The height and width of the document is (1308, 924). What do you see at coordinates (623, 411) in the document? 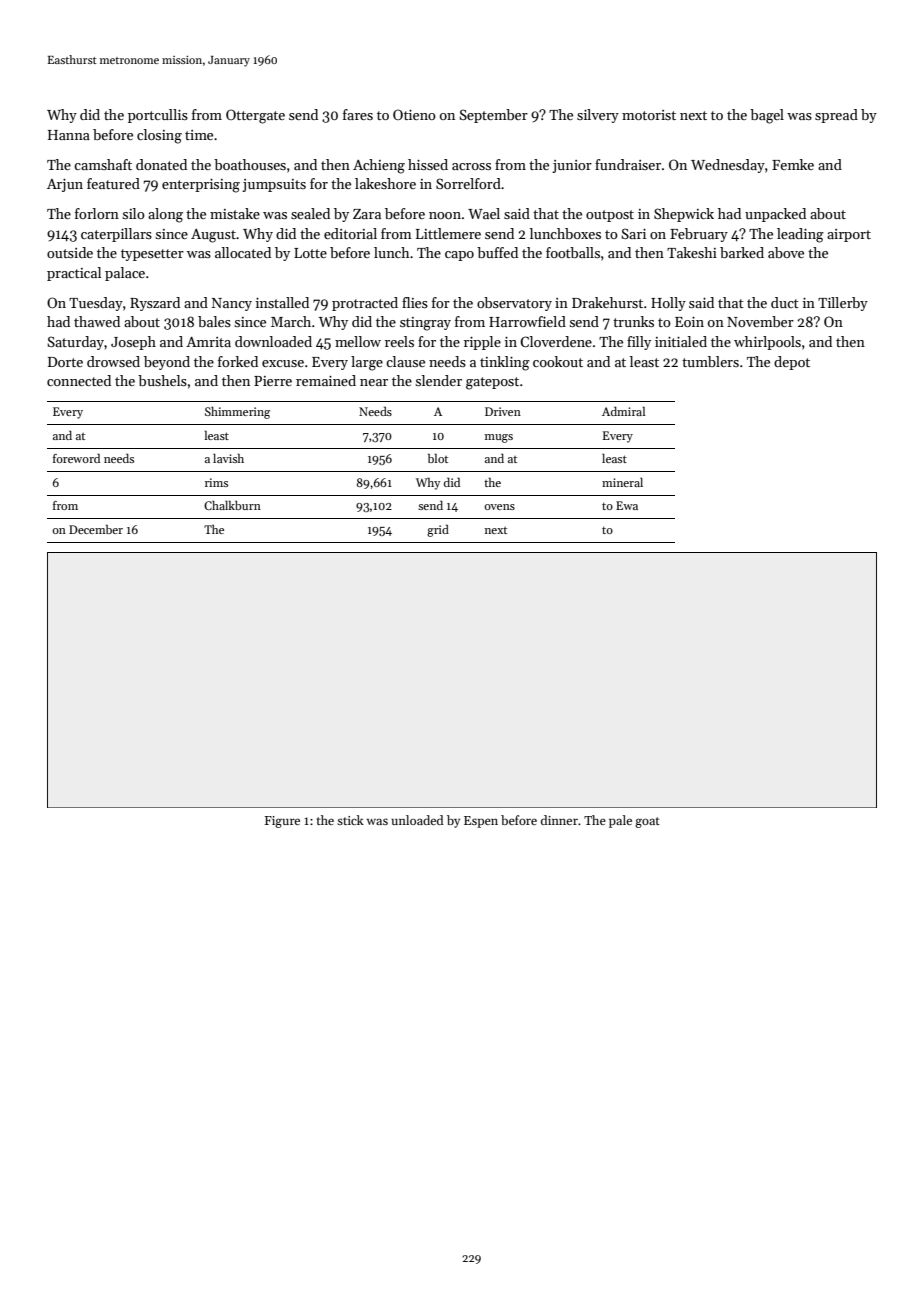
I see `Admiral` at bounding box center [623, 411].
